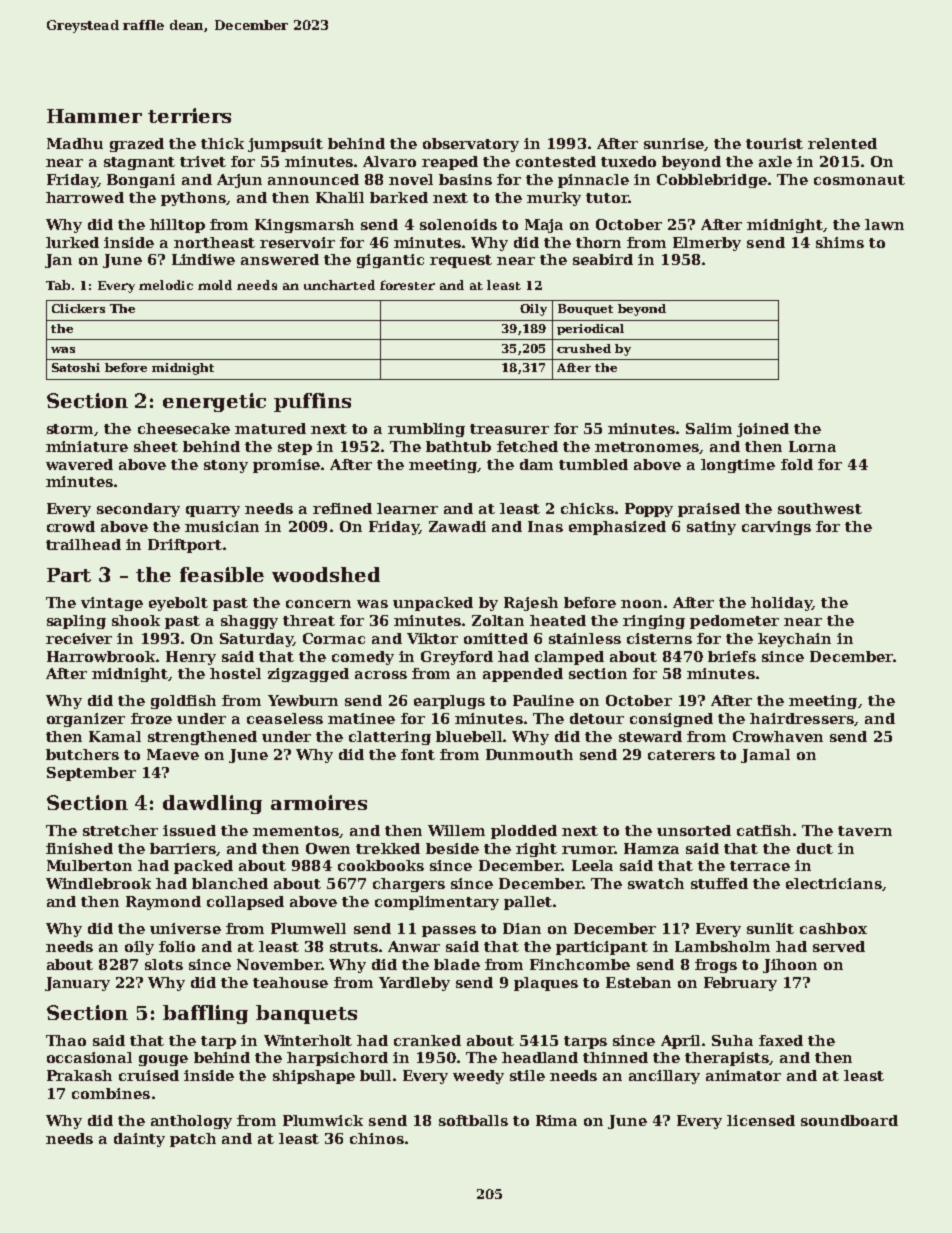 Image resolution: width=952 pixels, height=1233 pixels. Describe the element at coordinates (781, 1040) in the screenshot. I see `faxed` at that location.
